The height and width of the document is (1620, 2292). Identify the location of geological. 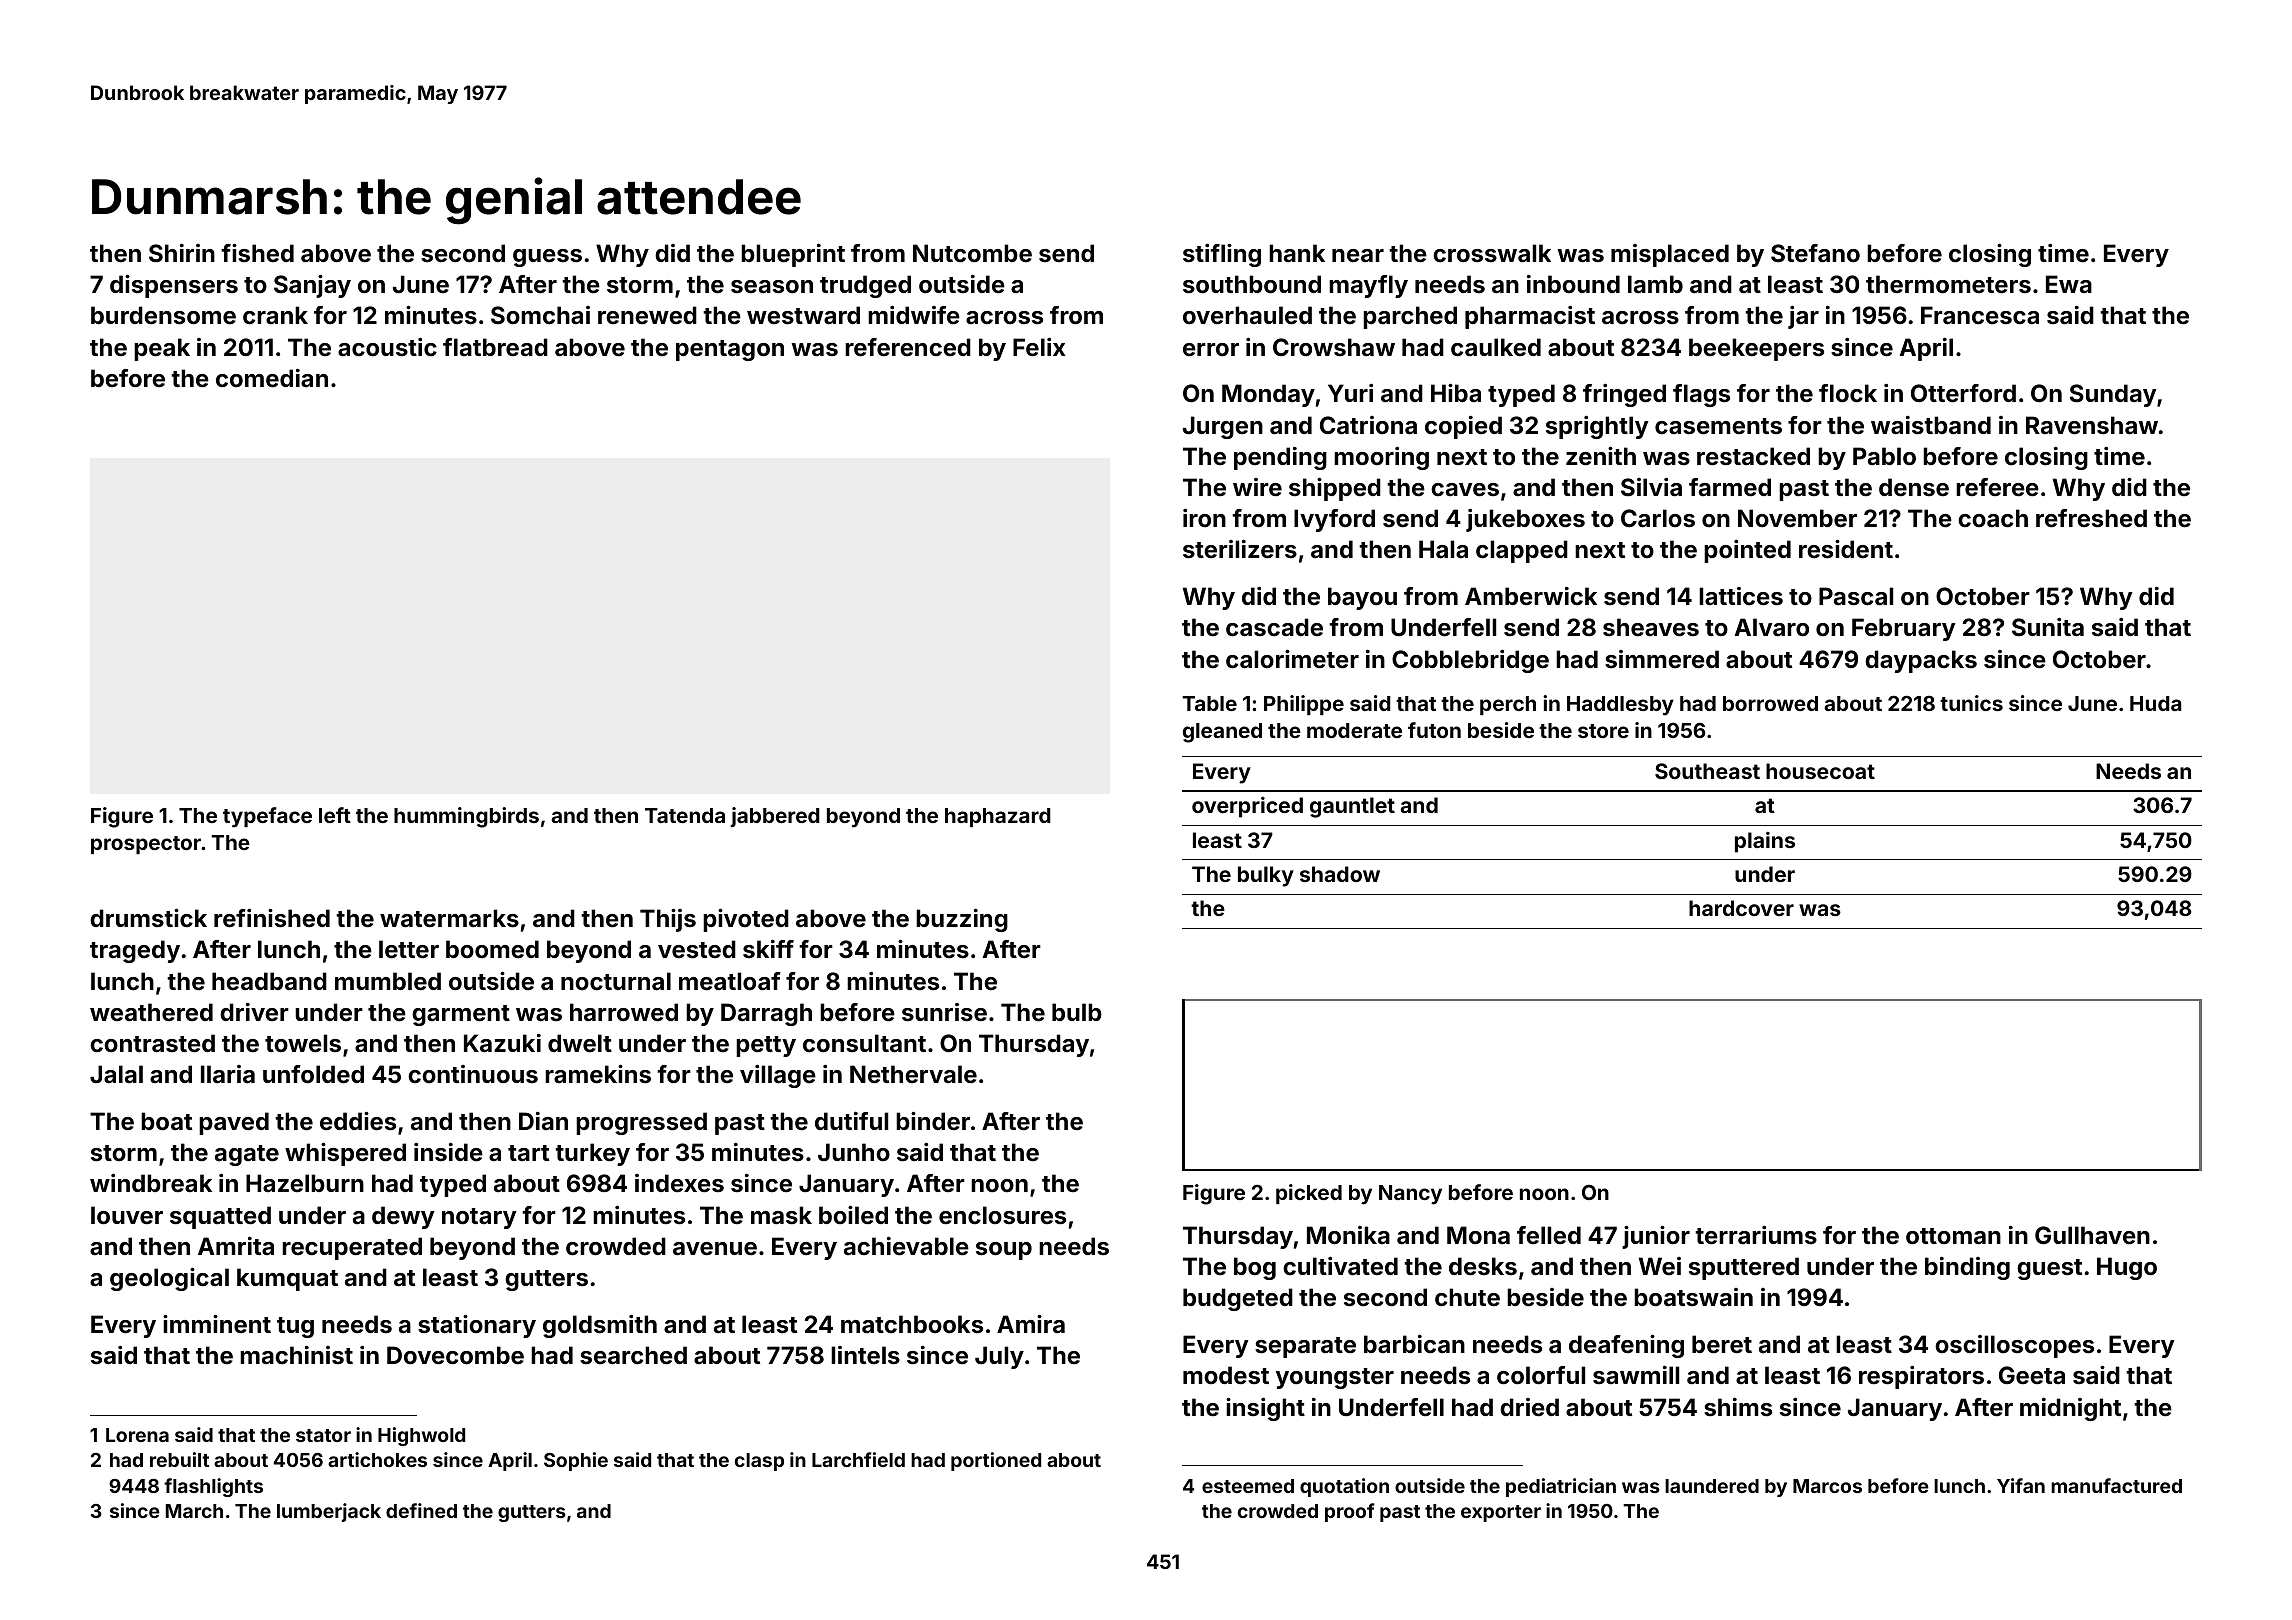
(169, 1279).
